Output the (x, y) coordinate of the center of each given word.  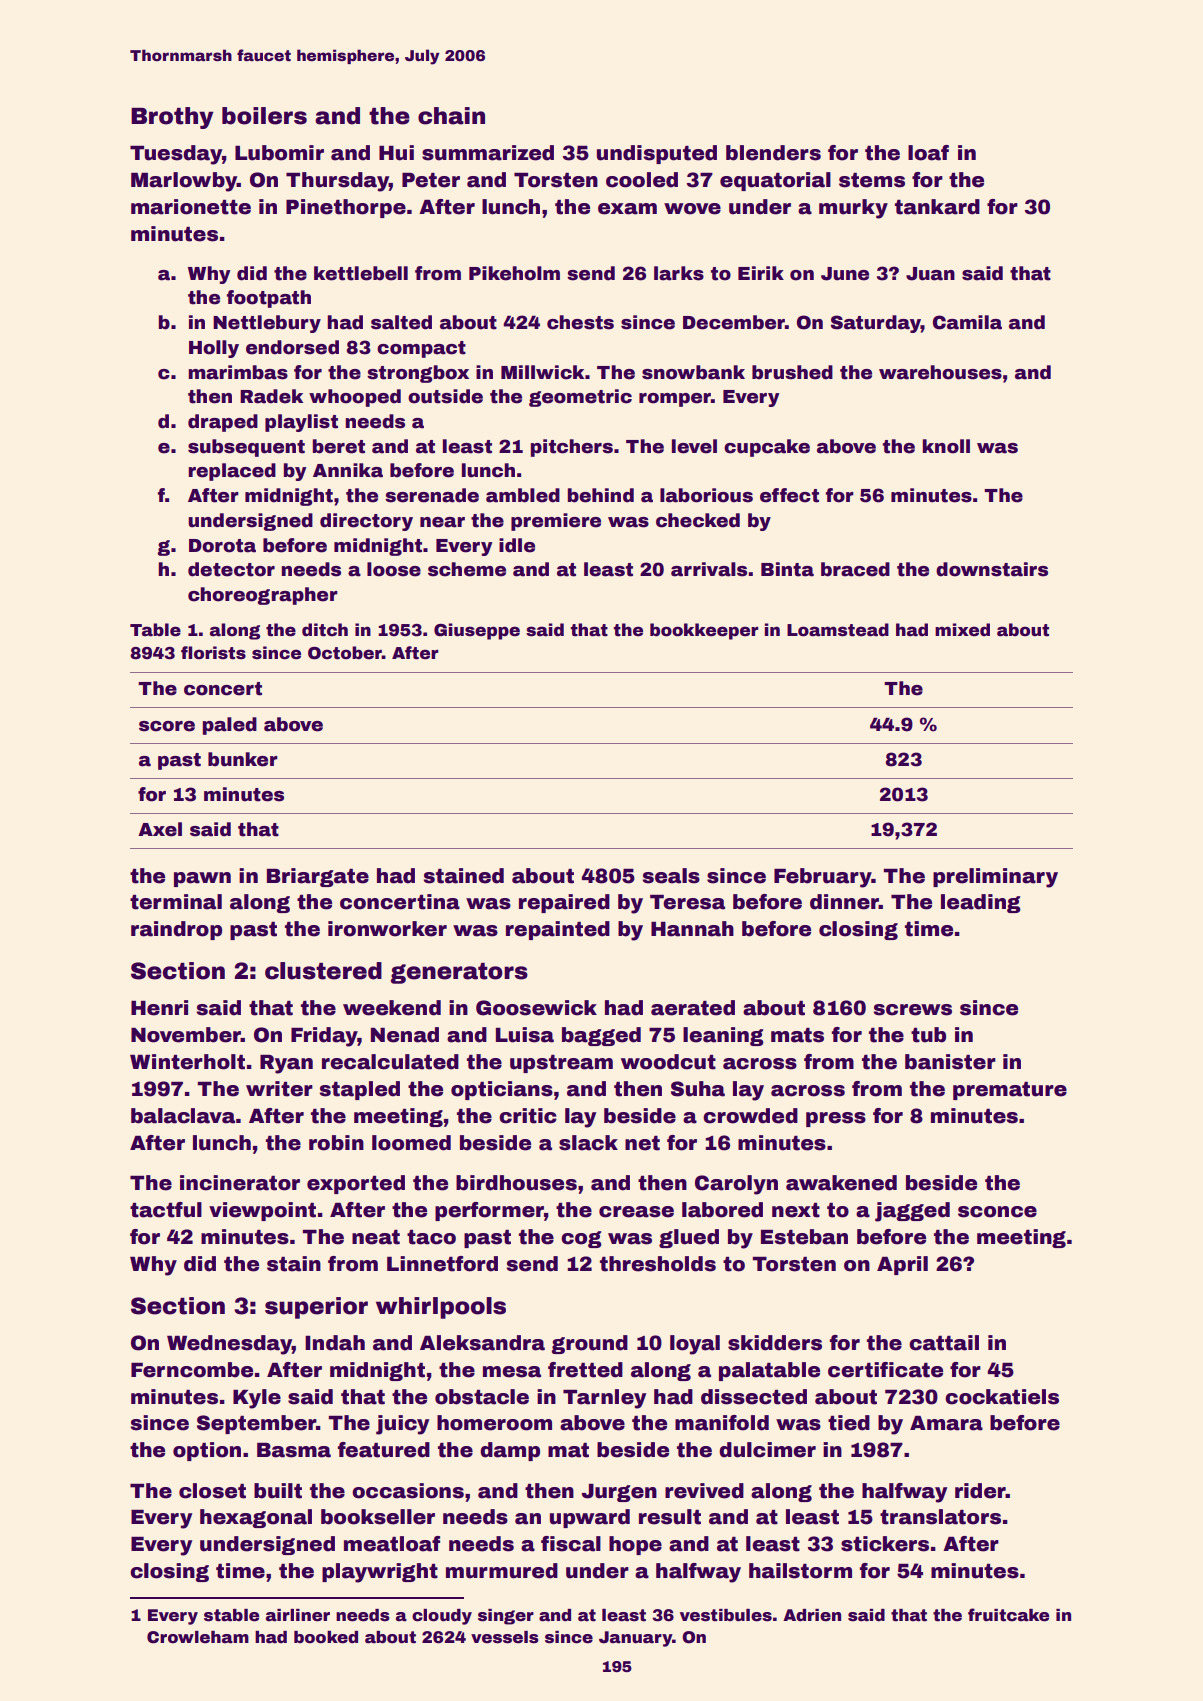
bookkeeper (704, 631)
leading (981, 903)
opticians (502, 1090)
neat (376, 1237)
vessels (505, 1637)
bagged (601, 1036)
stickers (885, 1544)
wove (692, 209)
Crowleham (198, 1637)
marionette (191, 207)
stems (872, 180)
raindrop (176, 930)
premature (1010, 1091)
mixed (962, 630)
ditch (325, 630)
